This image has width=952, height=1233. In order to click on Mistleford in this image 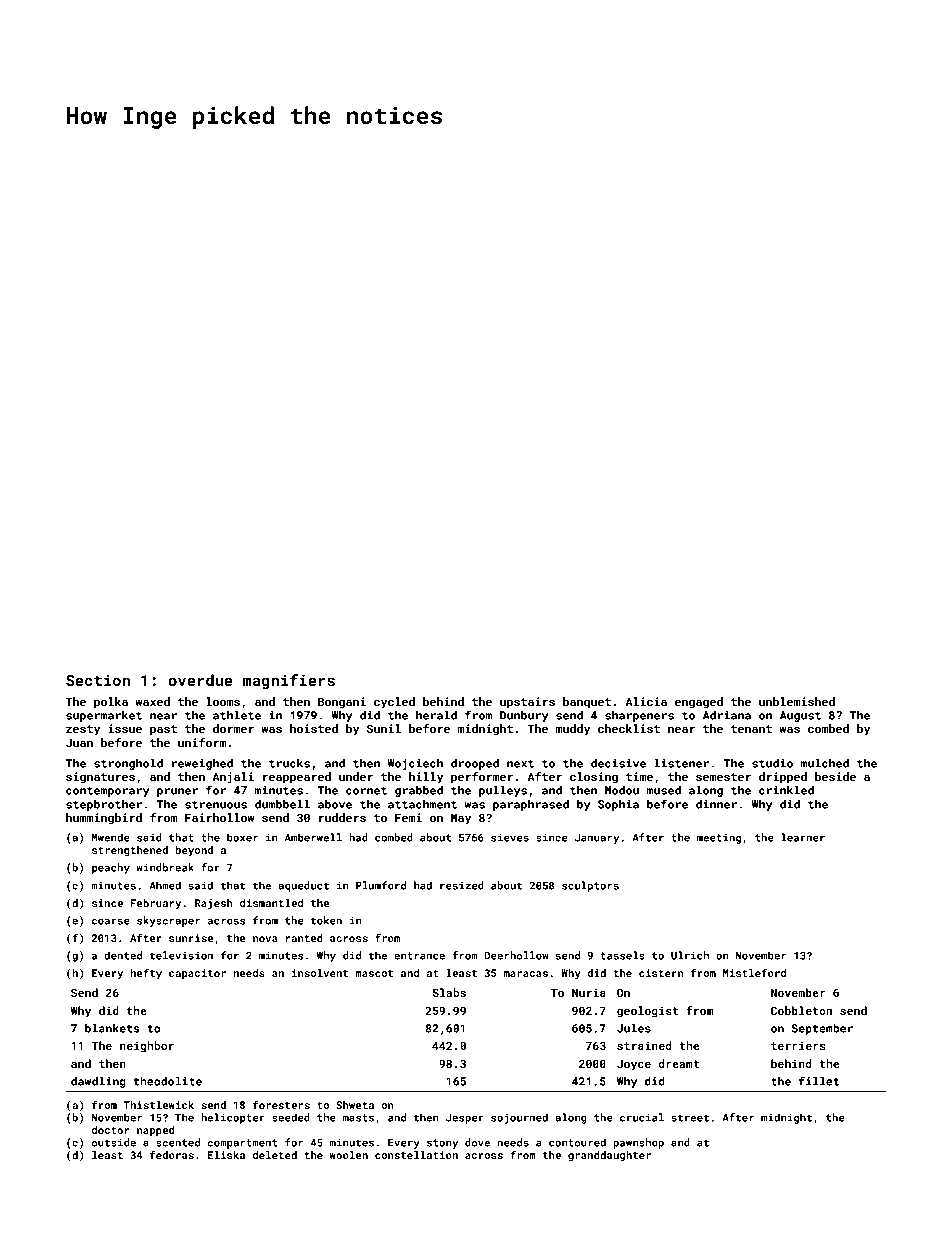, I will do `click(754, 972)`.
